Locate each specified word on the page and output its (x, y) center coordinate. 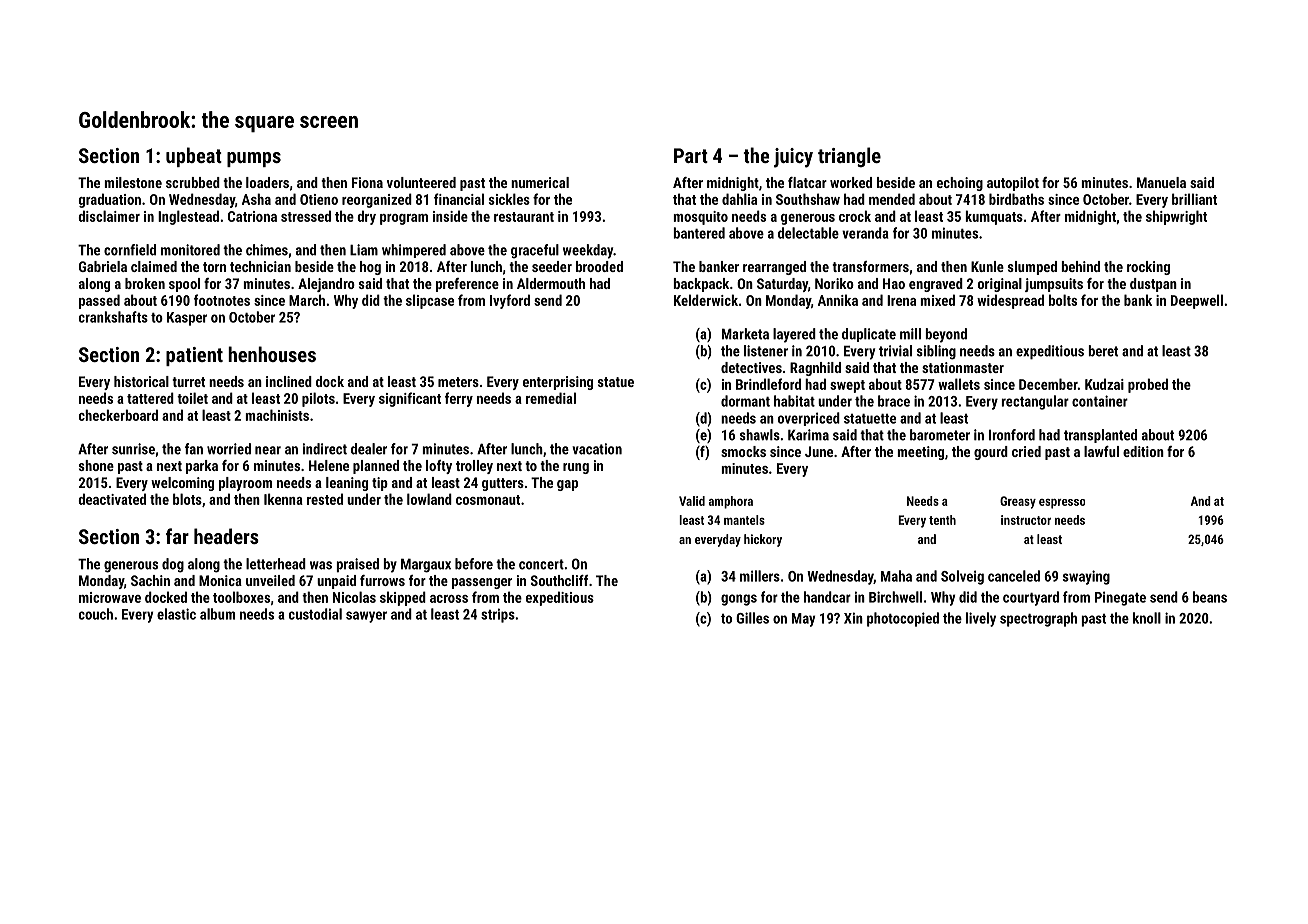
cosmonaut (488, 500)
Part (691, 155)
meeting (920, 453)
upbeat (194, 157)
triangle (849, 157)
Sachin (150, 580)
